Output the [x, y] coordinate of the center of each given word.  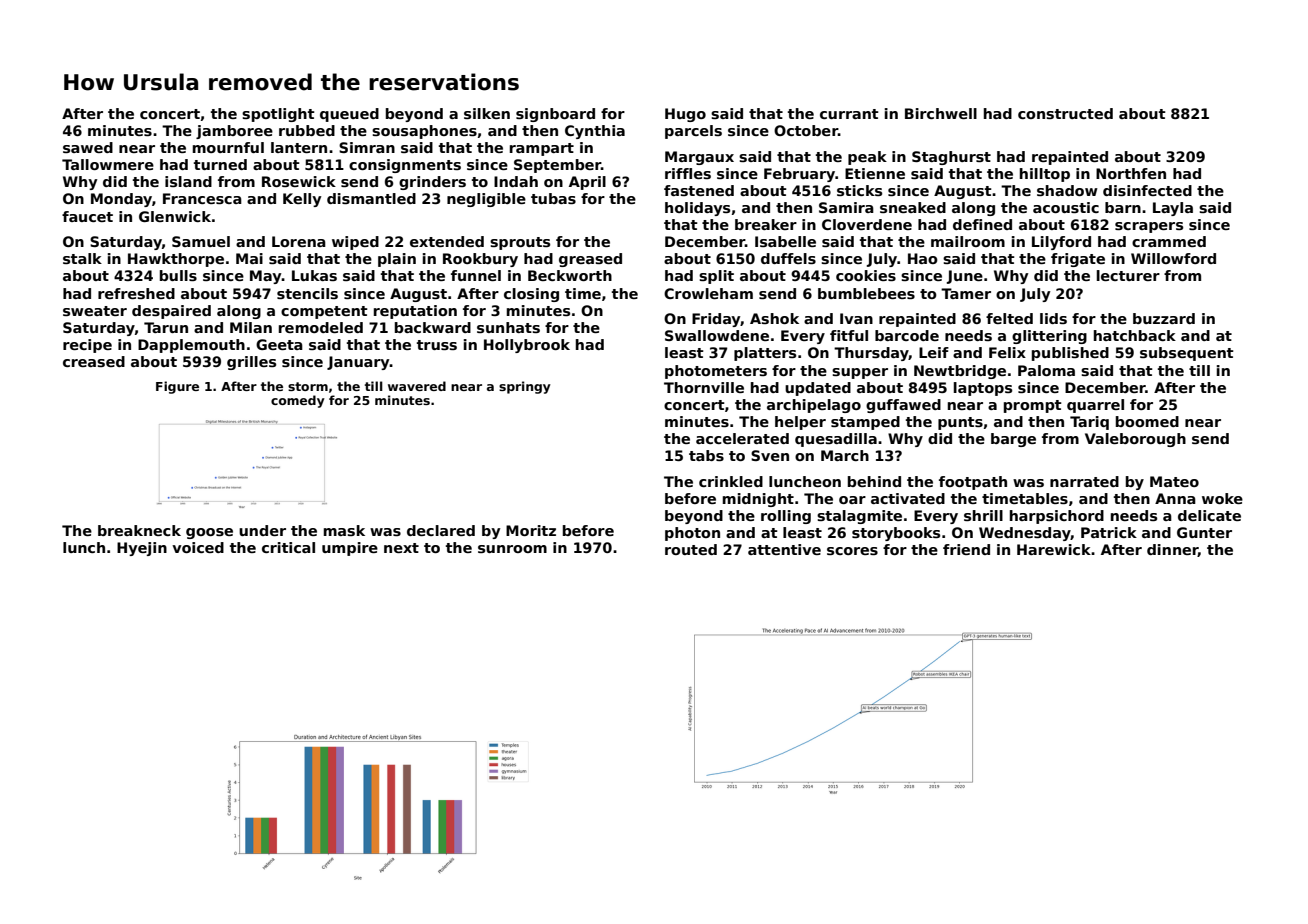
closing [531, 295]
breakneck [139, 530]
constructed [1065, 113]
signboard [555, 115]
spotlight [278, 115]
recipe [87, 346]
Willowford [1173, 258]
